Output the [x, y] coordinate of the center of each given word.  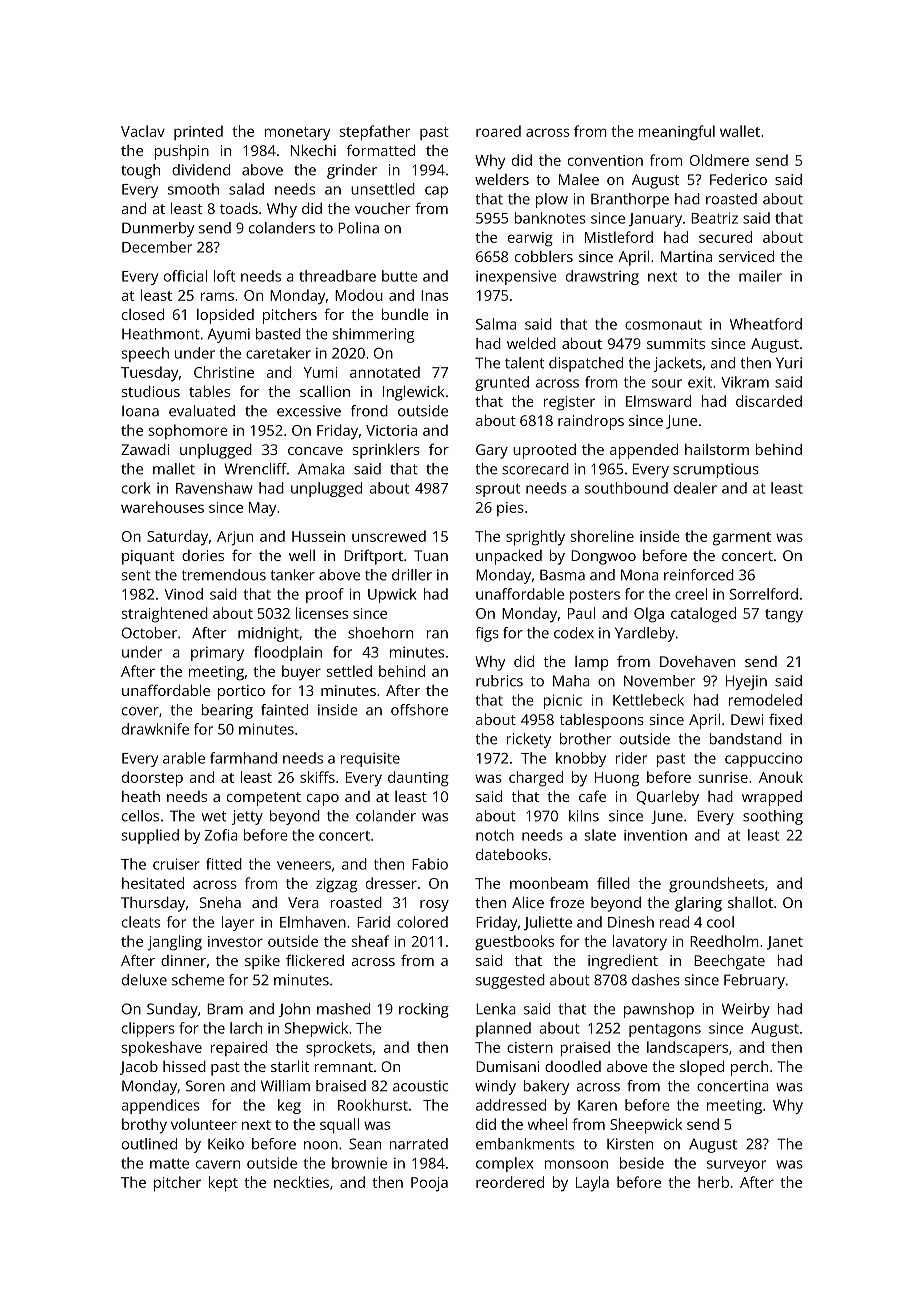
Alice [528, 902]
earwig [530, 239]
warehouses [162, 507]
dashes [656, 980]
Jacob [139, 1068]
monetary [297, 134]
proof [325, 595]
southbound [626, 488]
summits [676, 343]
